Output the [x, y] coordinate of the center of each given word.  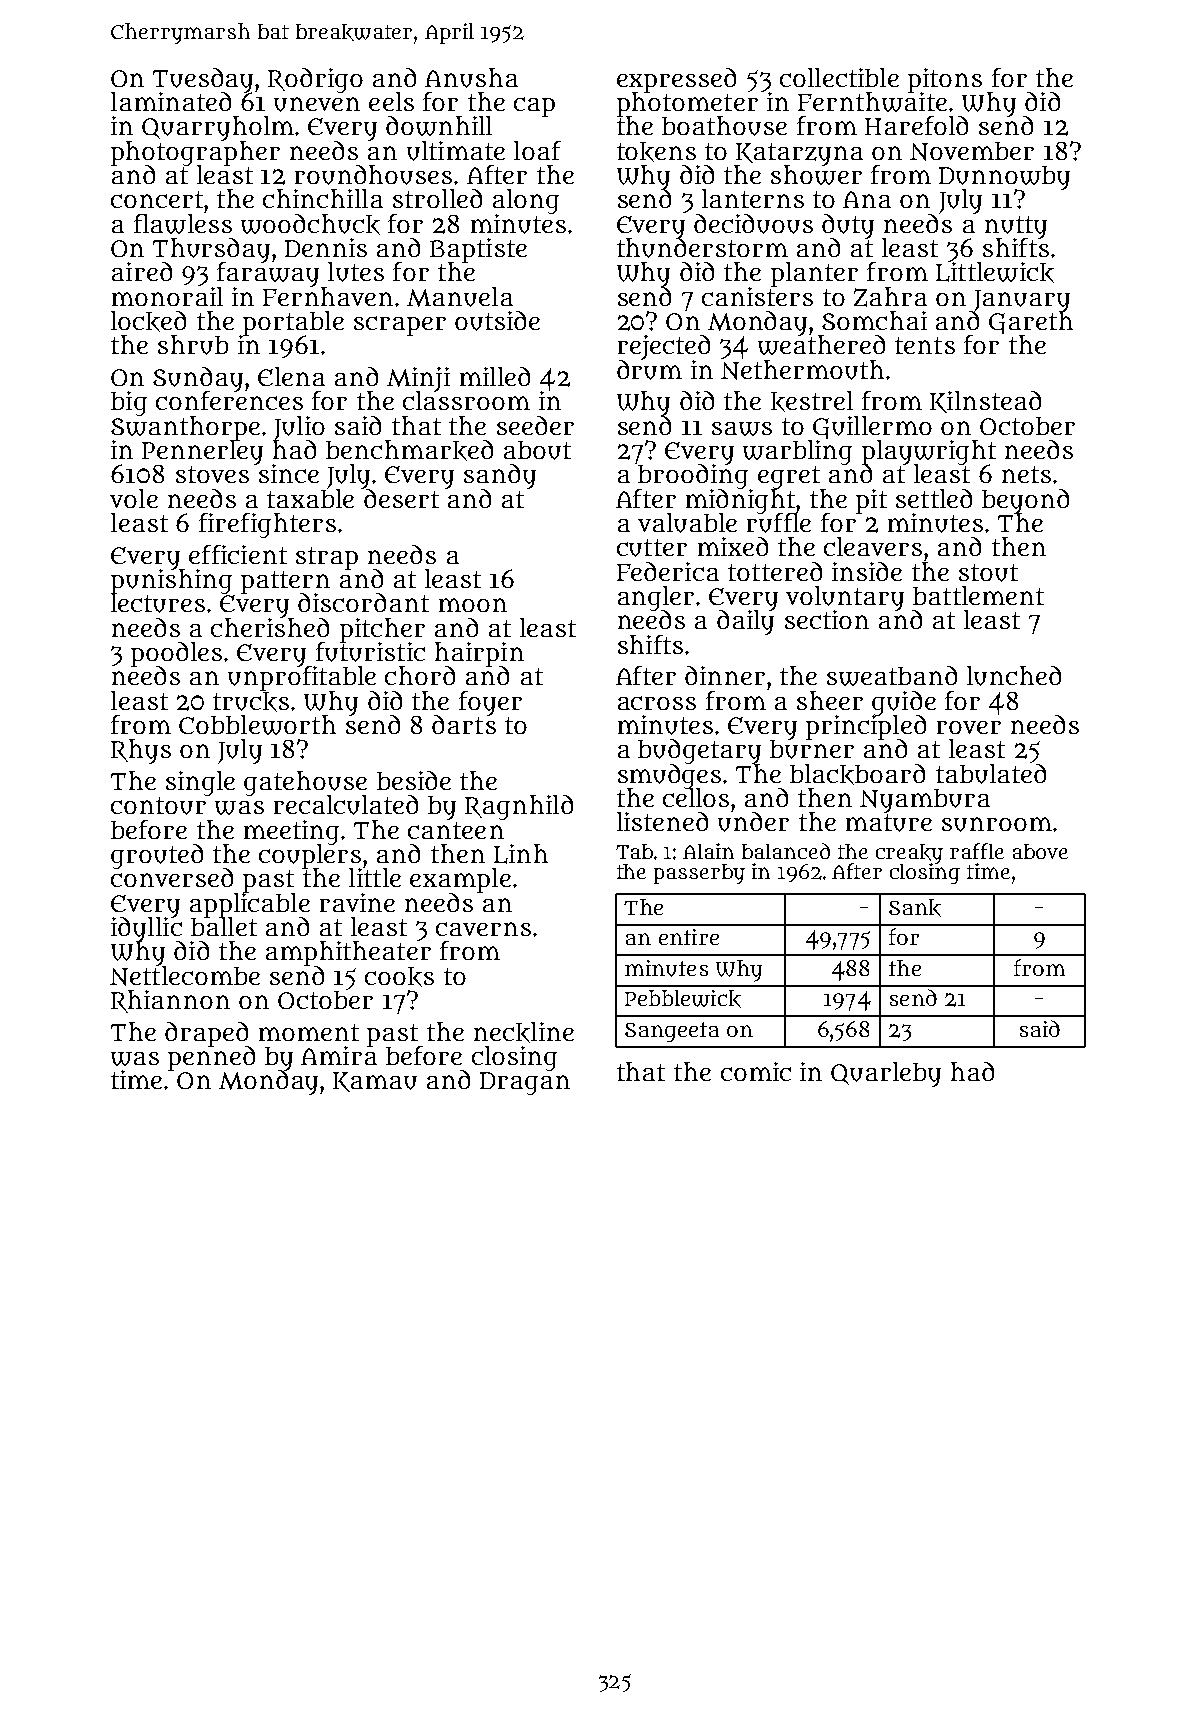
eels [391, 101]
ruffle [779, 523]
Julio [300, 428]
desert [401, 498]
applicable [250, 905]
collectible [839, 77]
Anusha [471, 78]
